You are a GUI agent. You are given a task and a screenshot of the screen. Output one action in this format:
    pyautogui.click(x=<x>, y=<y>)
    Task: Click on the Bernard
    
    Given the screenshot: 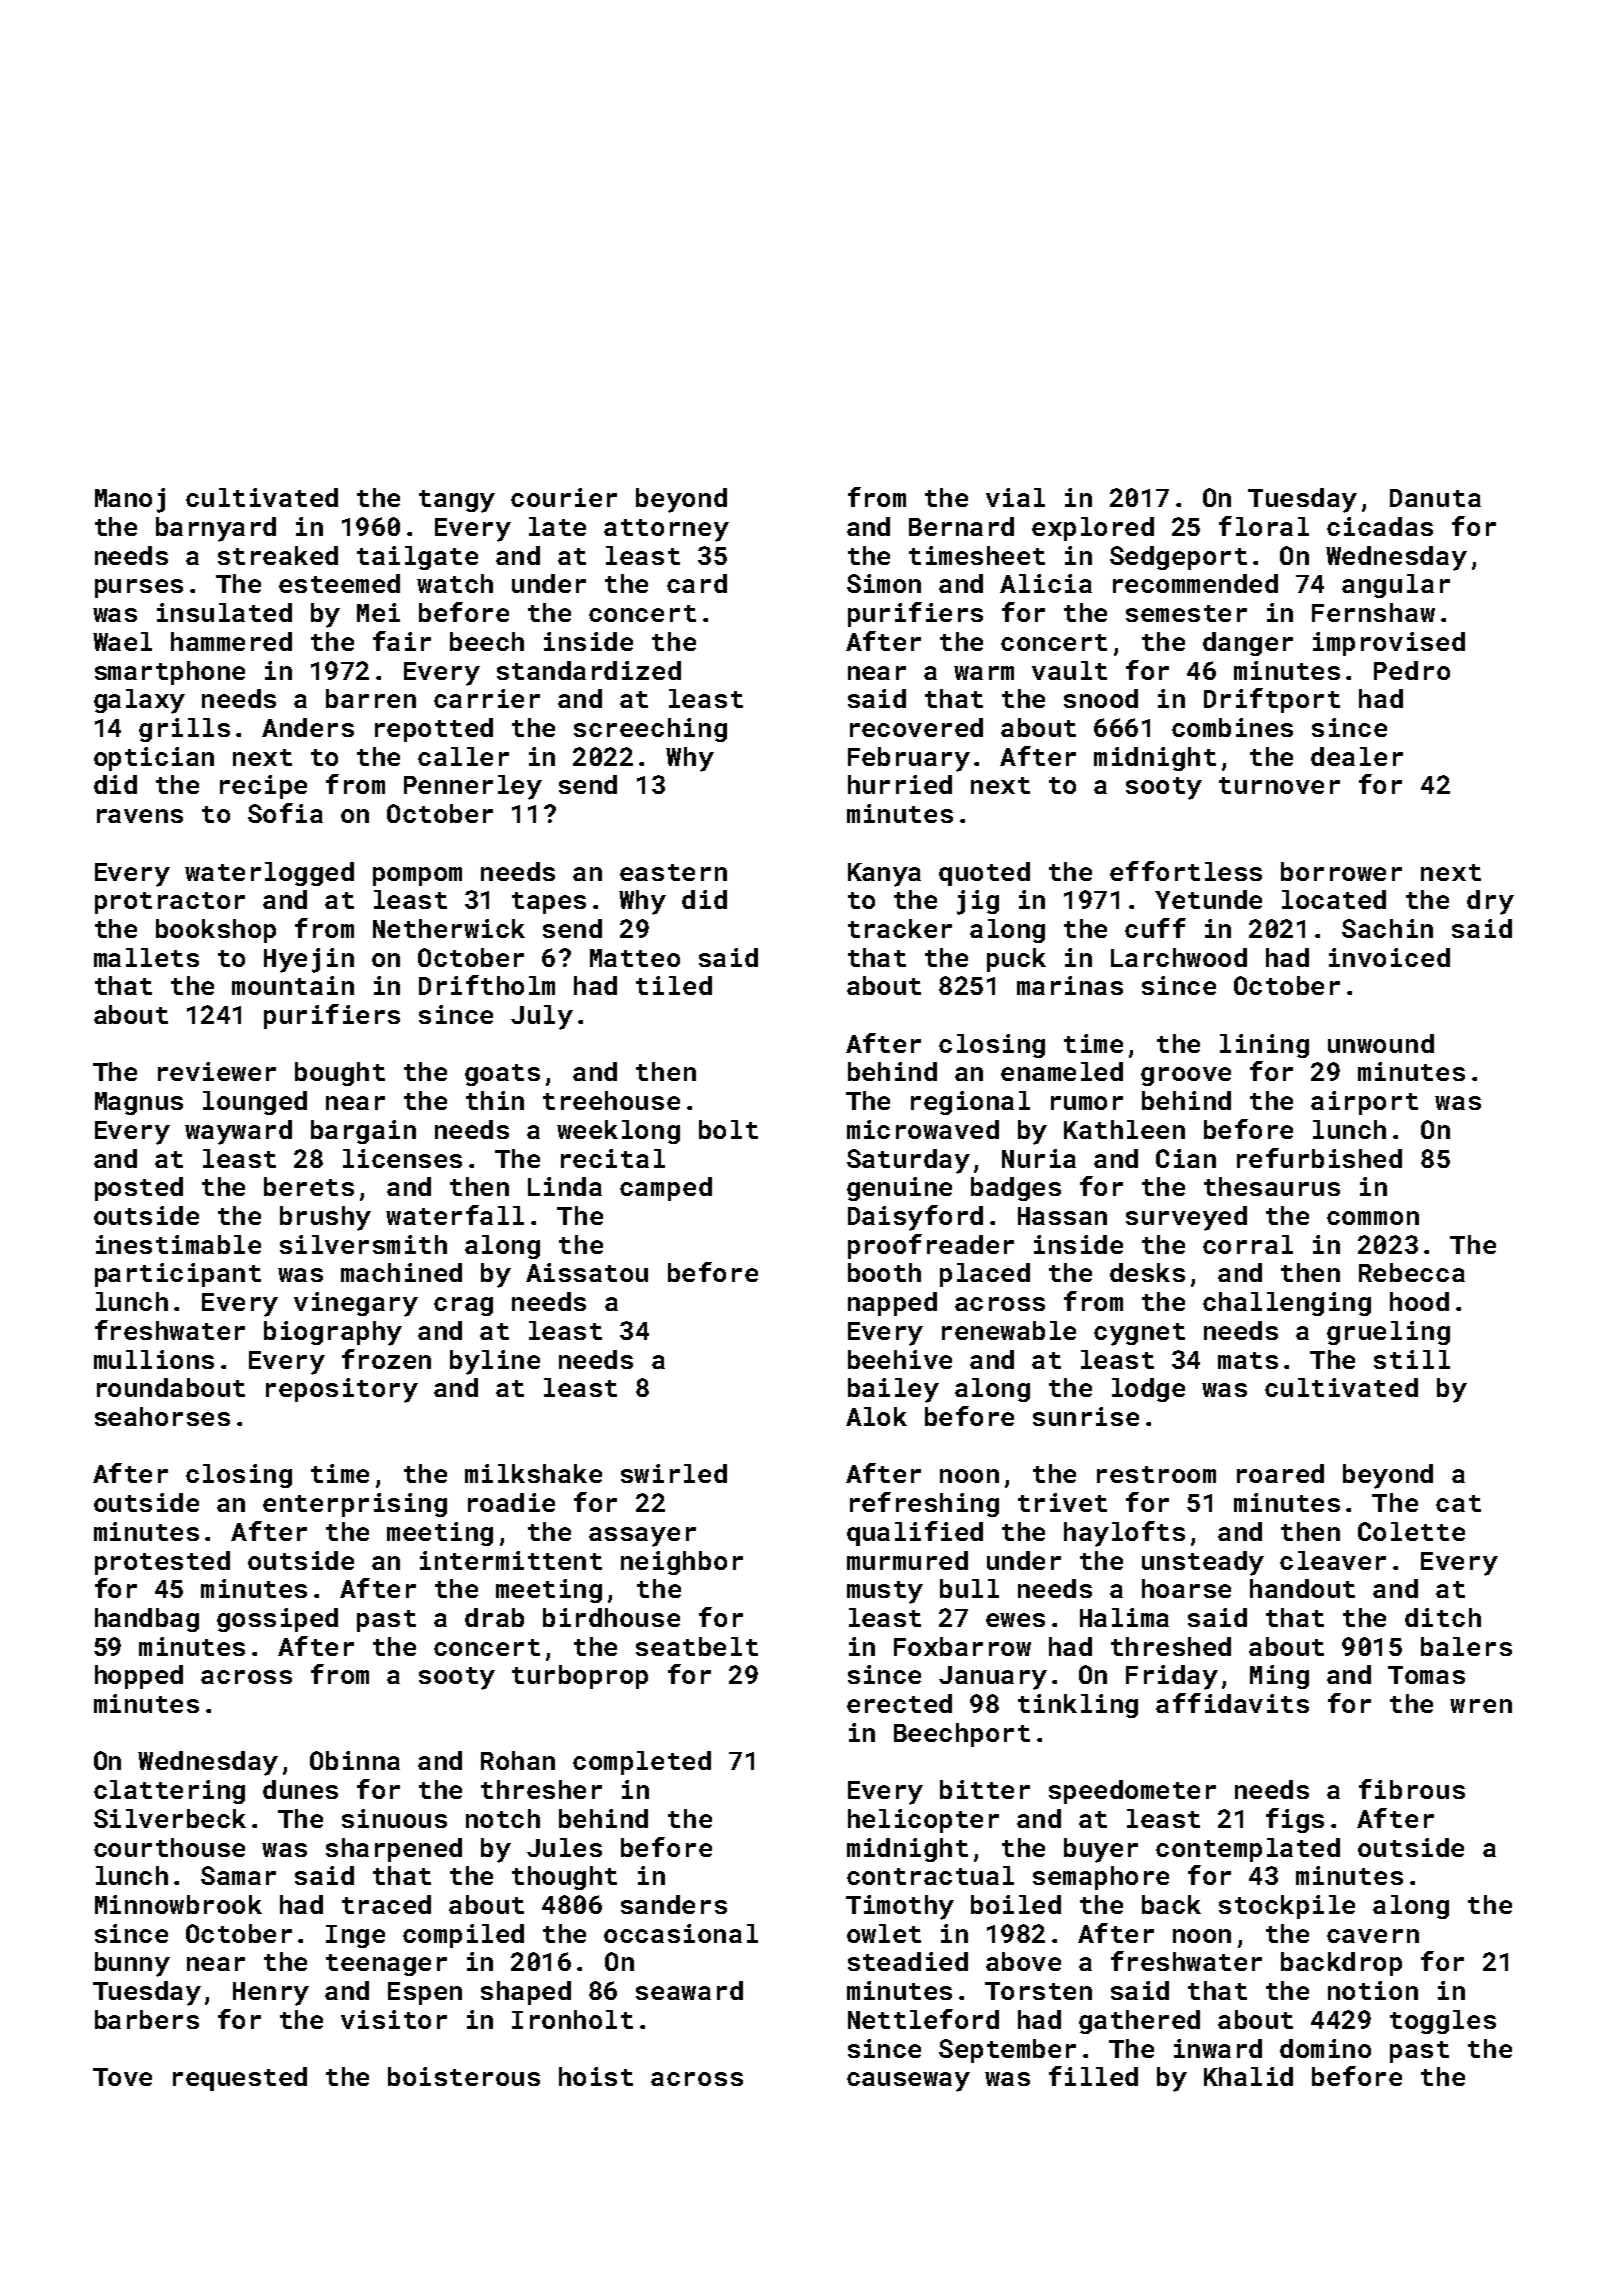 What is the action you would take?
    pyautogui.click(x=961, y=526)
